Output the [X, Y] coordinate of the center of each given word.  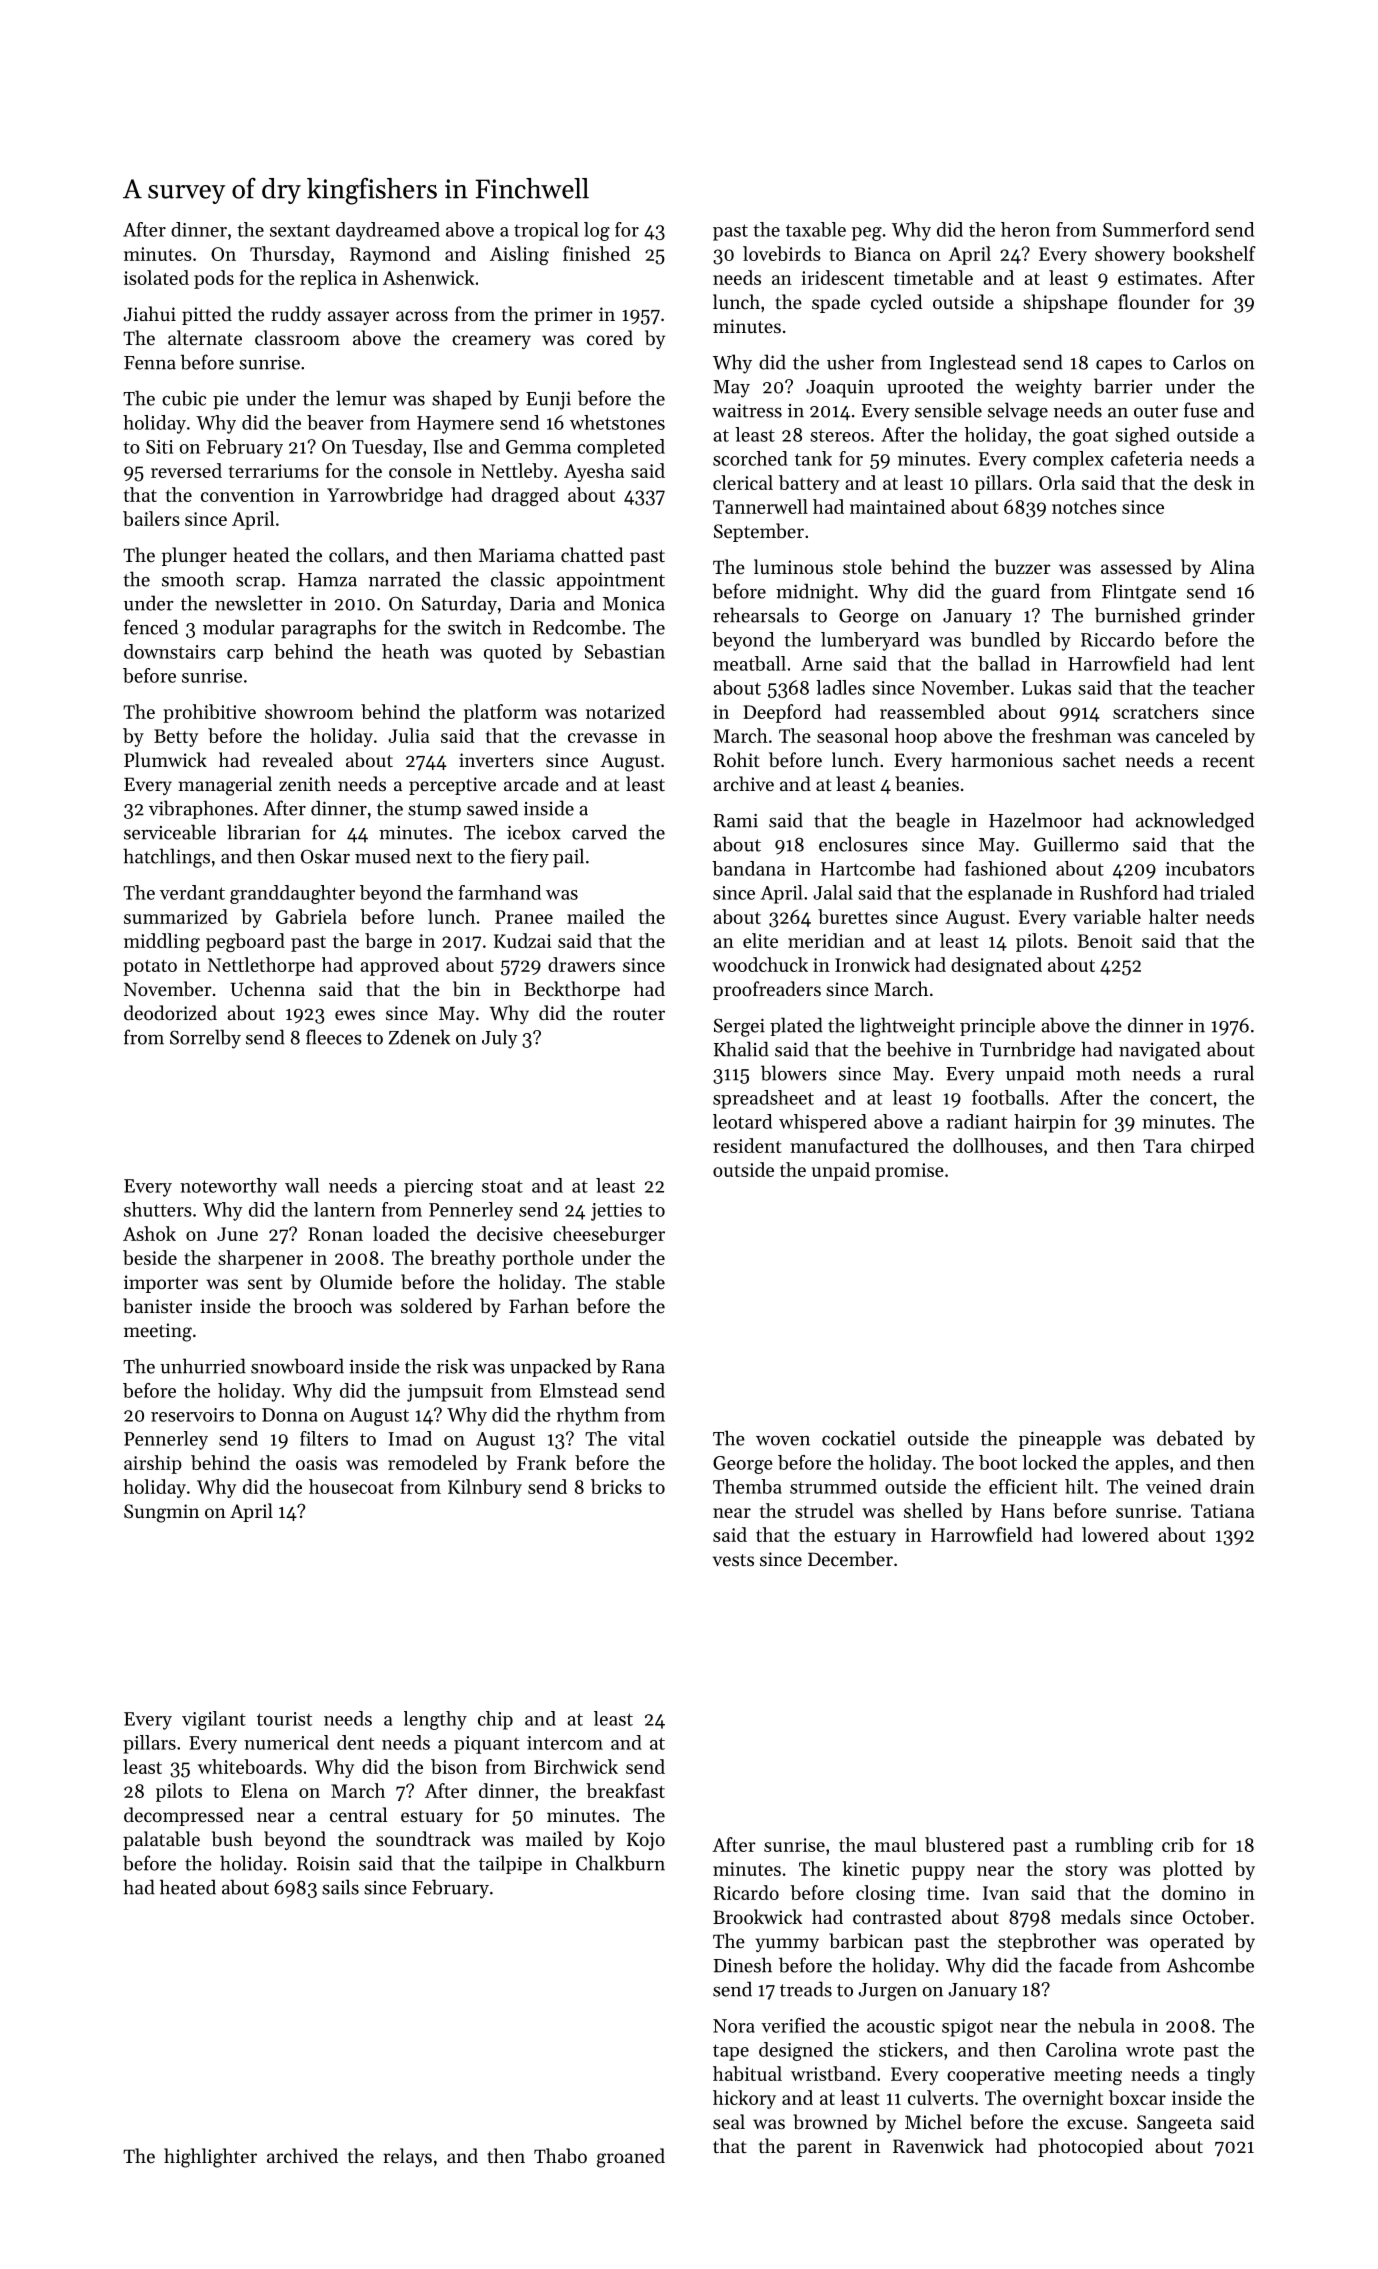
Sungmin [161, 1513]
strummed [833, 1486]
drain [1232, 1486]
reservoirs [192, 1415]
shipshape [1065, 303]
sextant [300, 230]
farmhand [499, 892]
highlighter [210, 2158]
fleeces [334, 1037]
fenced [151, 627]
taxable [816, 229]
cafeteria [1147, 458]
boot [998, 1462]
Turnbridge [1027, 1051]
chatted [592, 554]
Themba [747, 1486]
